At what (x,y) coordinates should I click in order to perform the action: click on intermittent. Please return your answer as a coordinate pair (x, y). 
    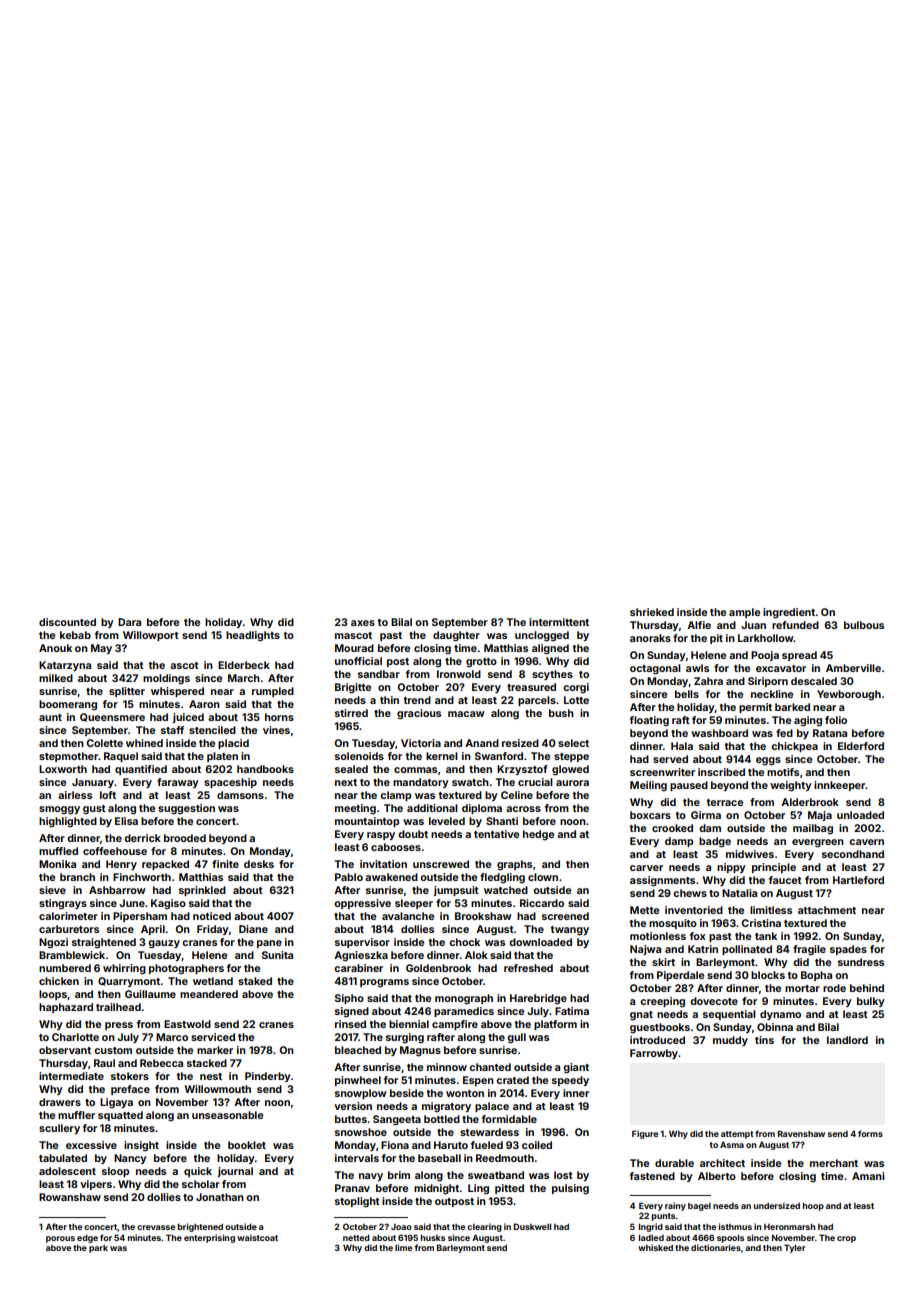
    Looking at the image, I should click on (559, 622).
